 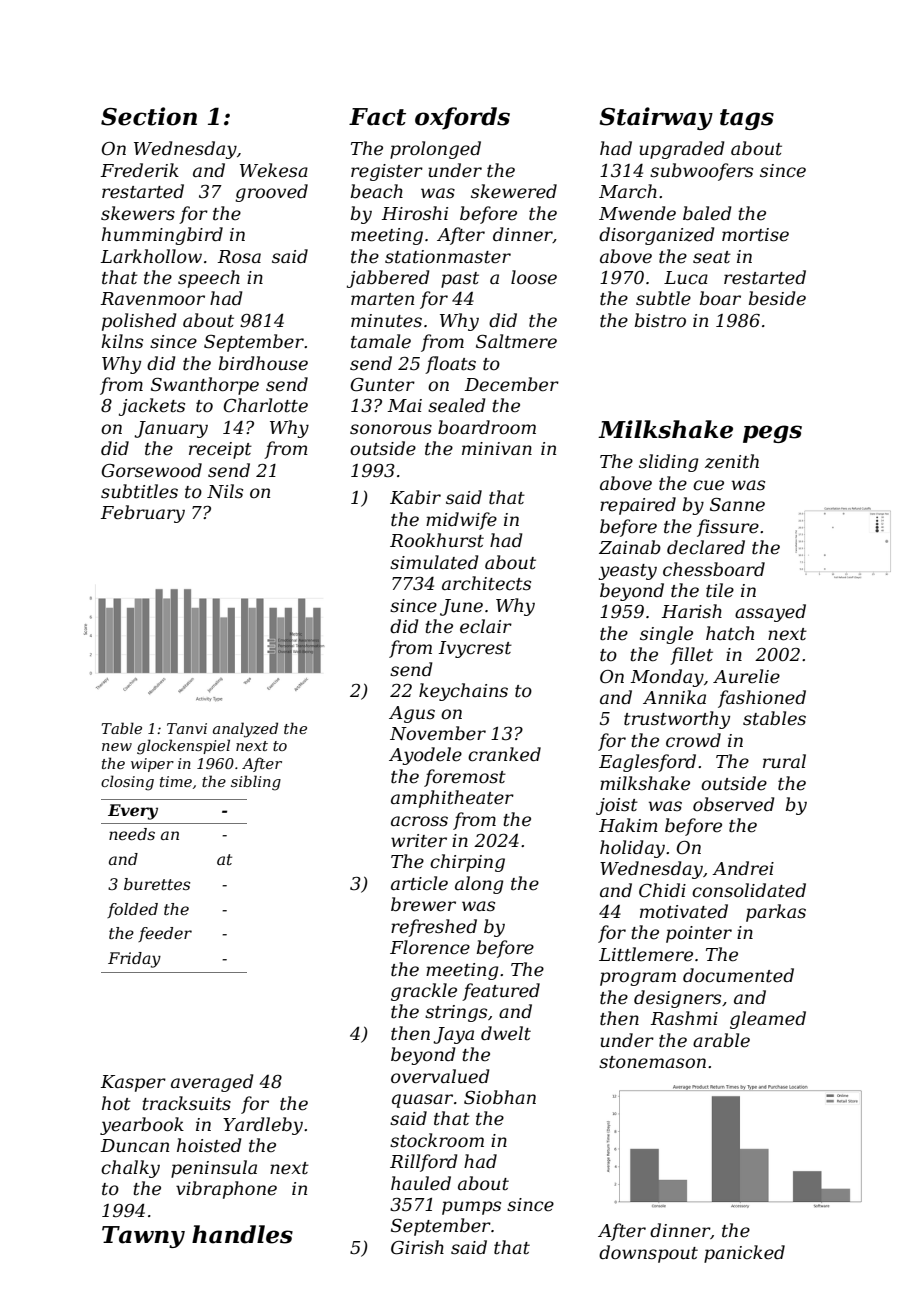 I want to click on dwelt, so click(x=506, y=1033).
